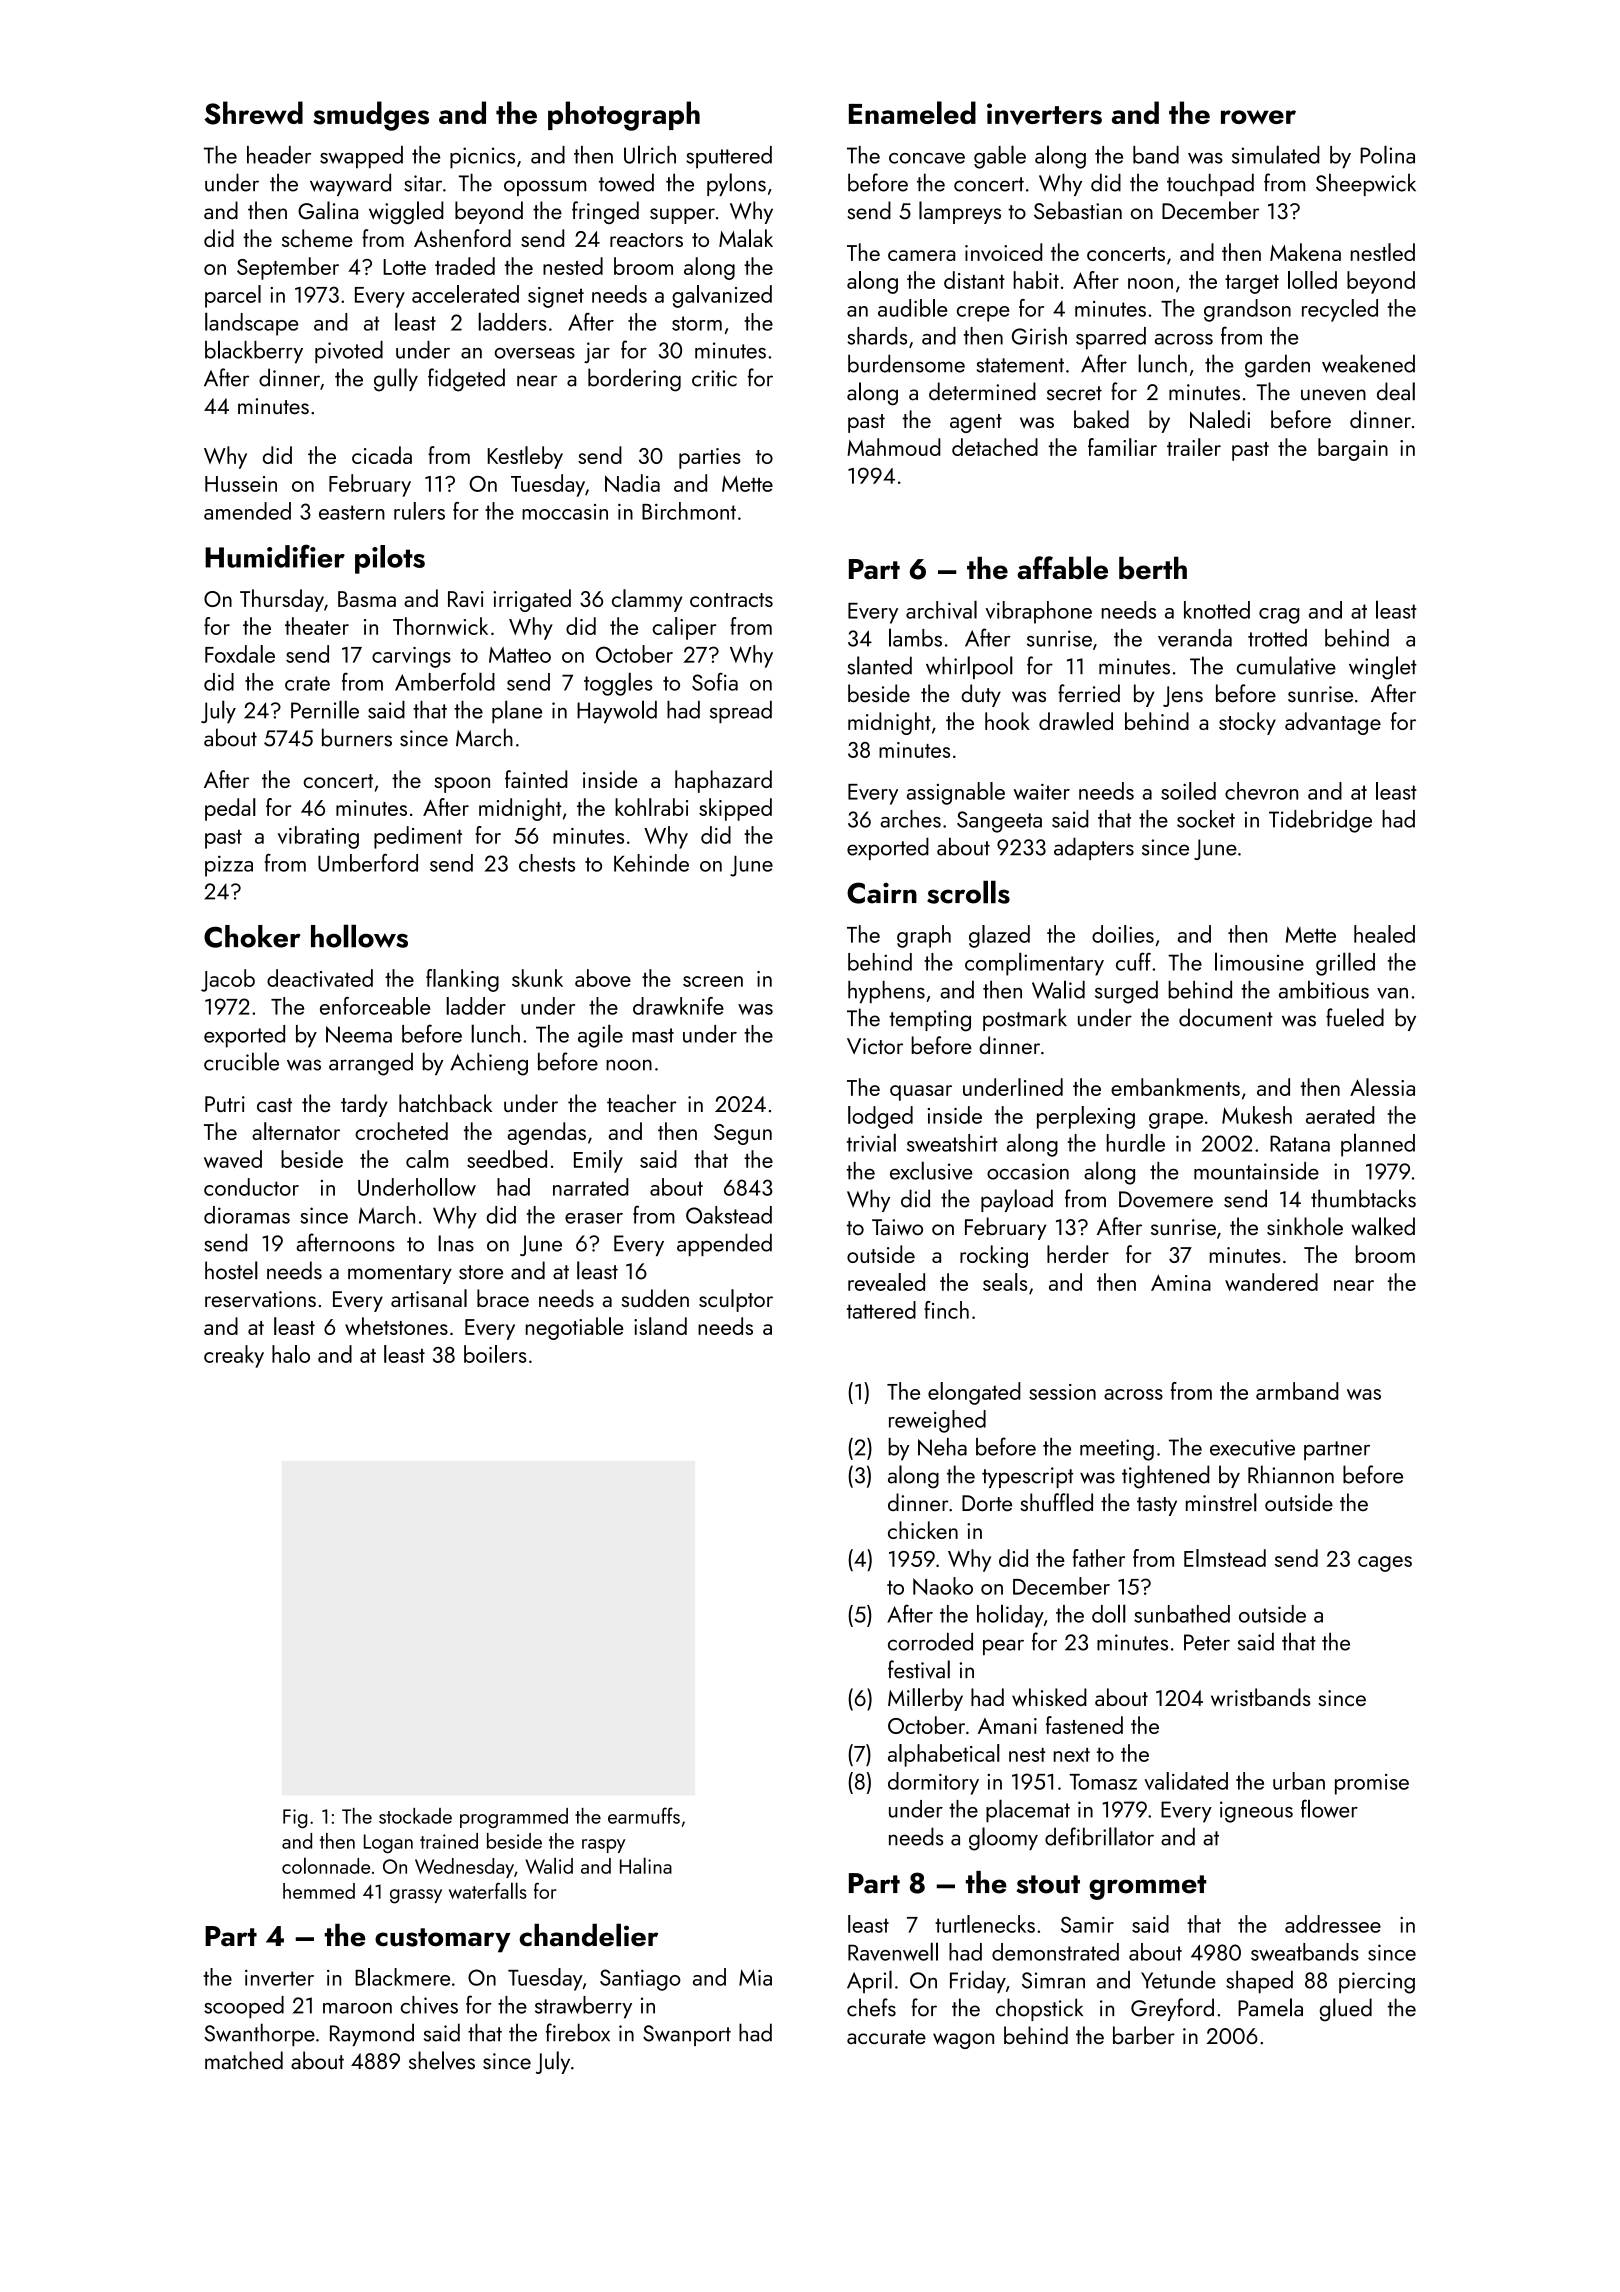  Describe the element at coordinates (942, 1447) in the screenshot. I see `Neha` at that location.
